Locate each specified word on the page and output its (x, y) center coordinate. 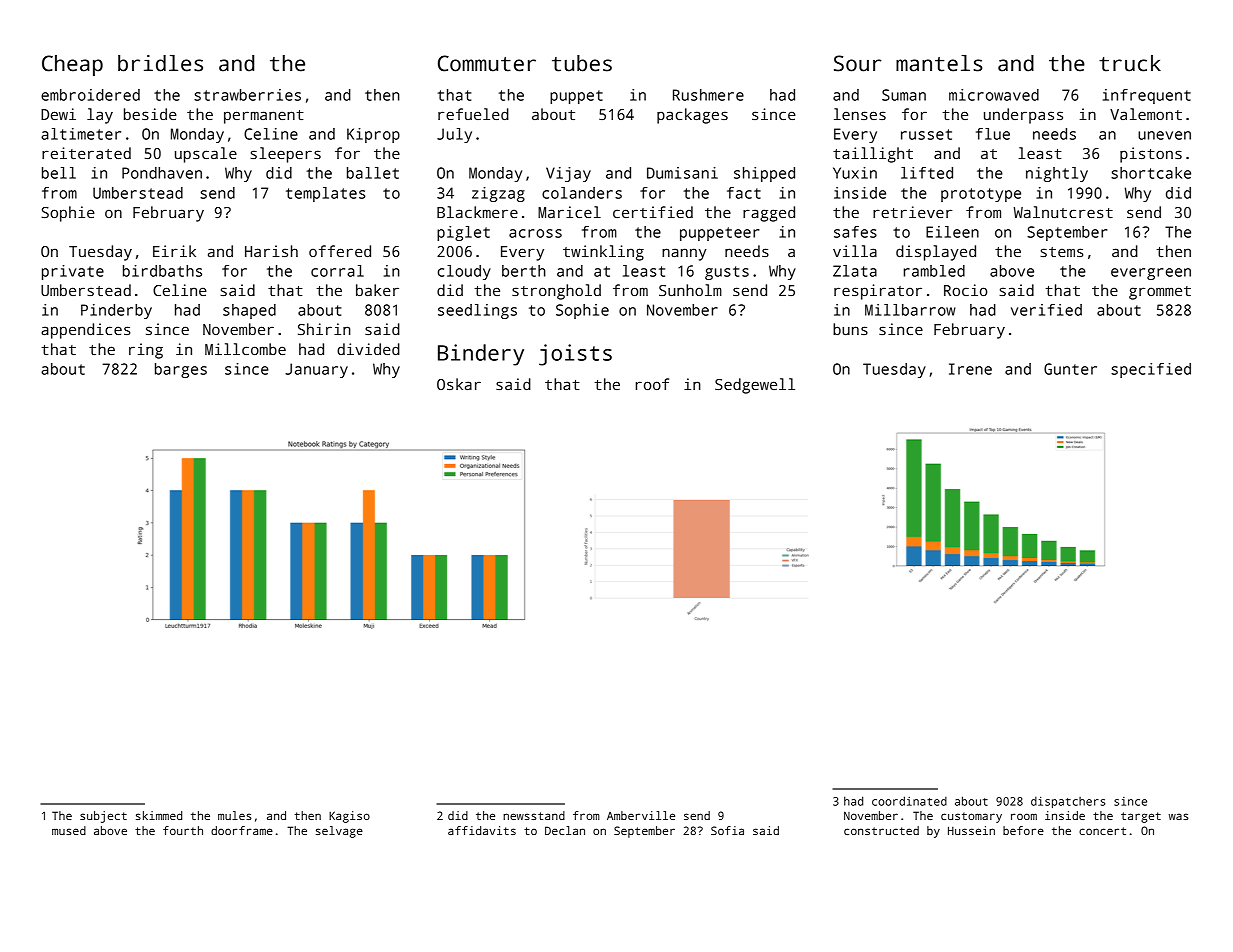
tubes (582, 63)
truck (1130, 63)
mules (235, 815)
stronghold (556, 292)
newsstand (534, 815)
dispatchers (1068, 802)
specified (1151, 370)
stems (1061, 252)
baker (377, 290)
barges (181, 370)
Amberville (641, 815)
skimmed (159, 815)
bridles (160, 63)
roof (652, 384)
